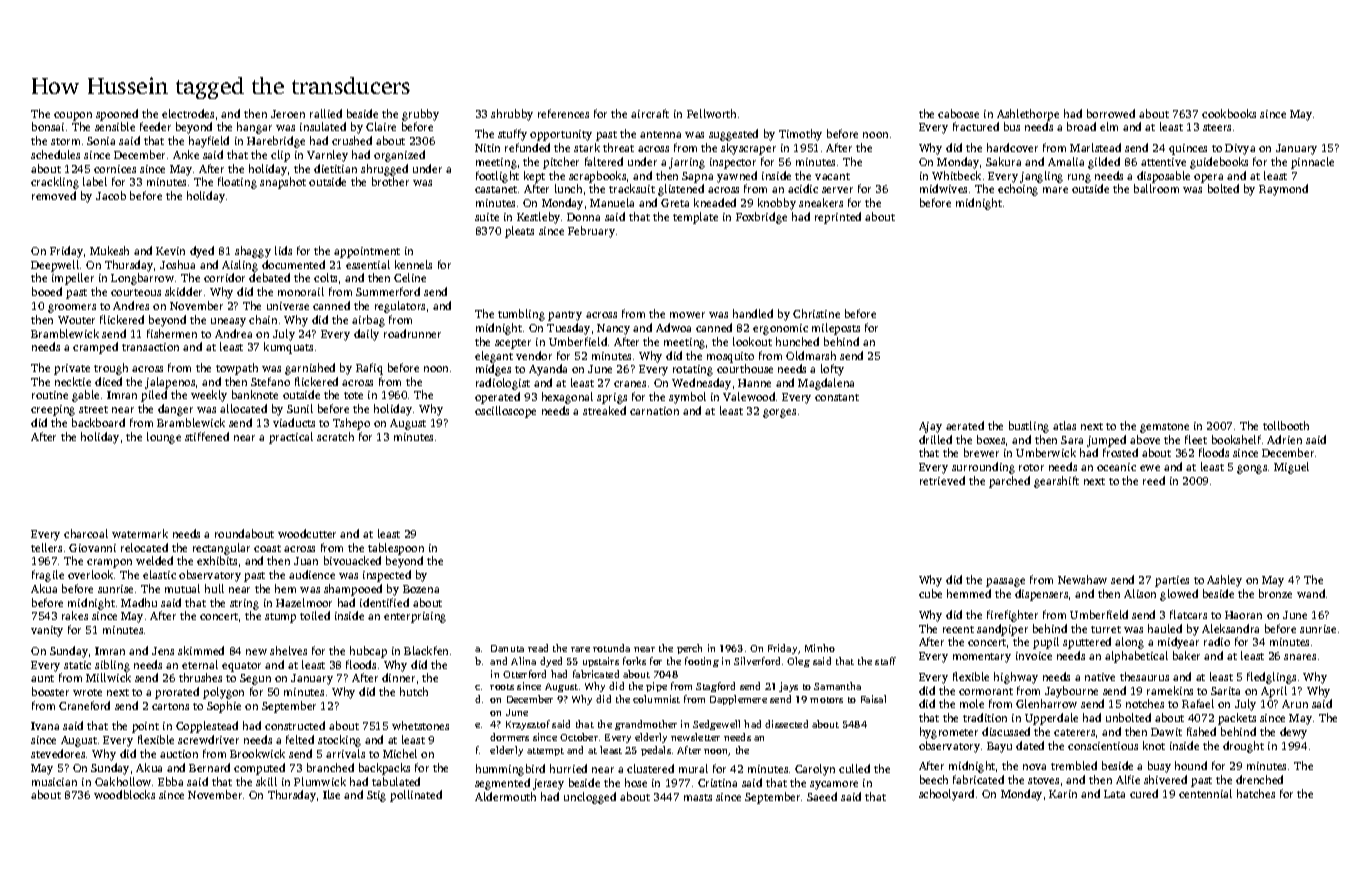 The height and width of the screenshot is (887, 1372). What do you see at coordinates (836, 329) in the screenshot?
I see `mileposts` at bounding box center [836, 329].
